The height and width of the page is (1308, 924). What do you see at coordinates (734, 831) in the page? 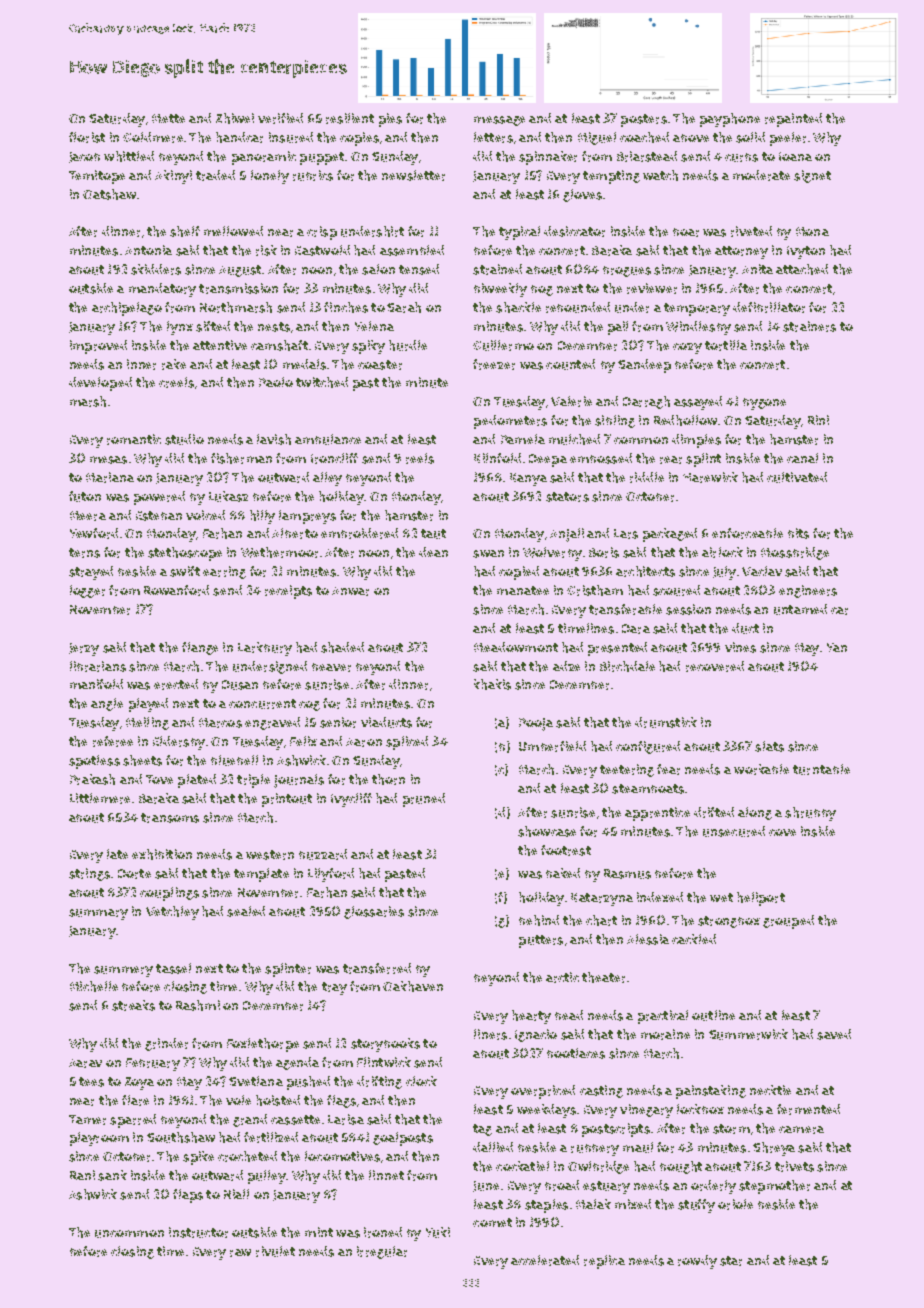
I see `unsecured` at bounding box center [734, 831].
